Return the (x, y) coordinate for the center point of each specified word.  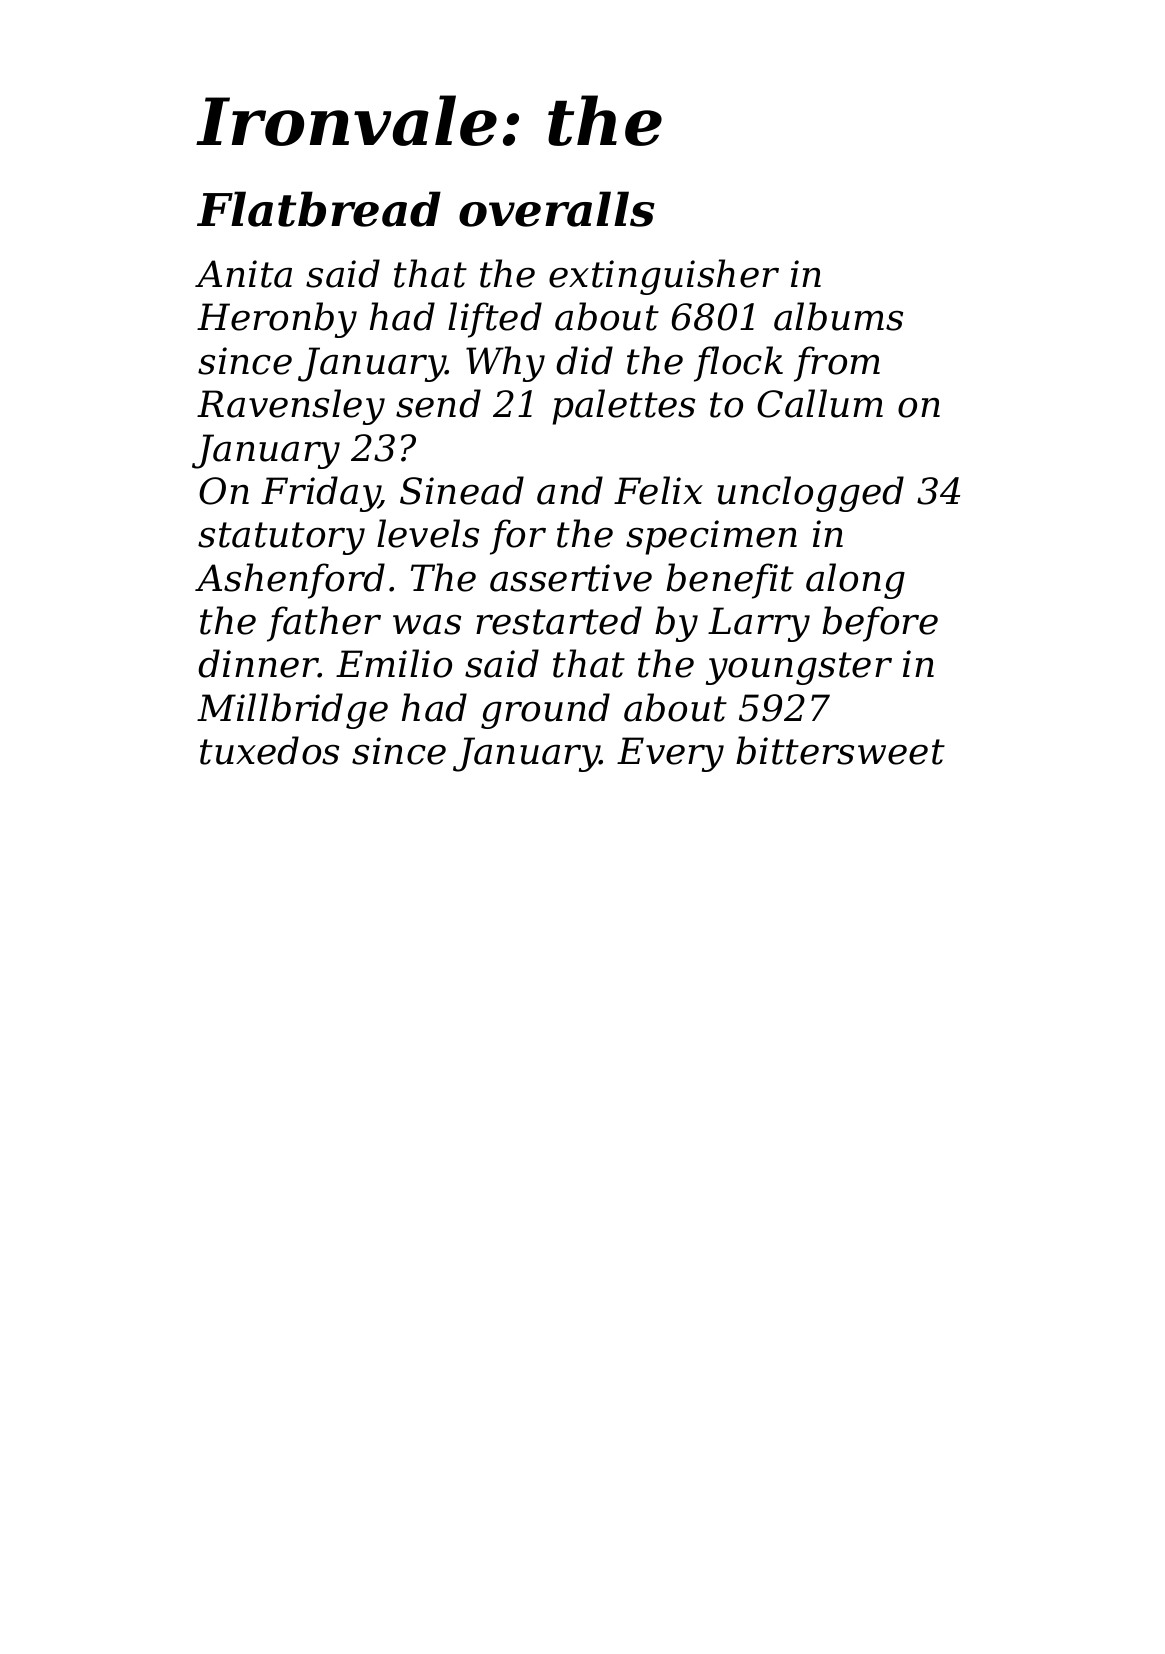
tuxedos (269, 750)
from (837, 364)
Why (505, 364)
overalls (557, 209)
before (880, 624)
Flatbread (319, 209)
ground (545, 711)
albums (838, 316)
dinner (258, 663)
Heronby (277, 320)
